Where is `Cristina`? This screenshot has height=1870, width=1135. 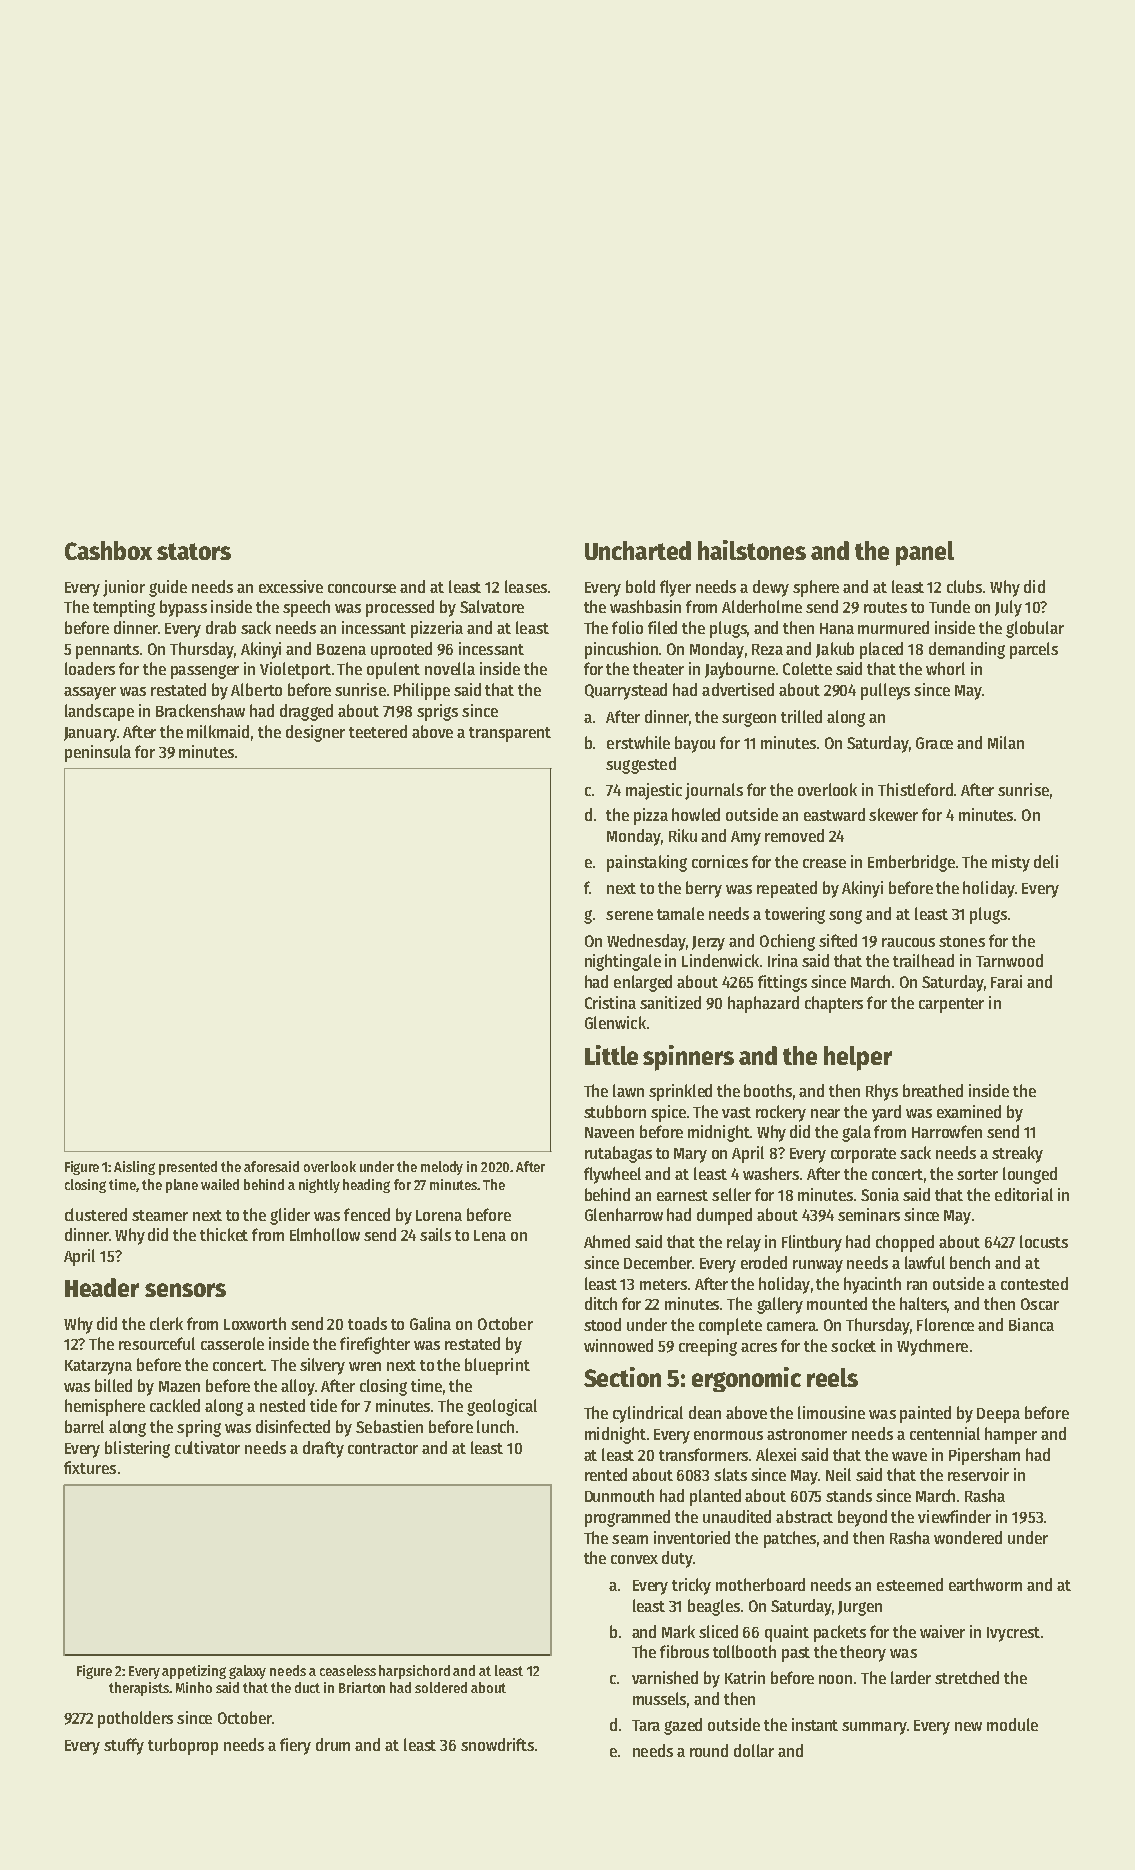 Cristina is located at coordinates (610, 1002).
